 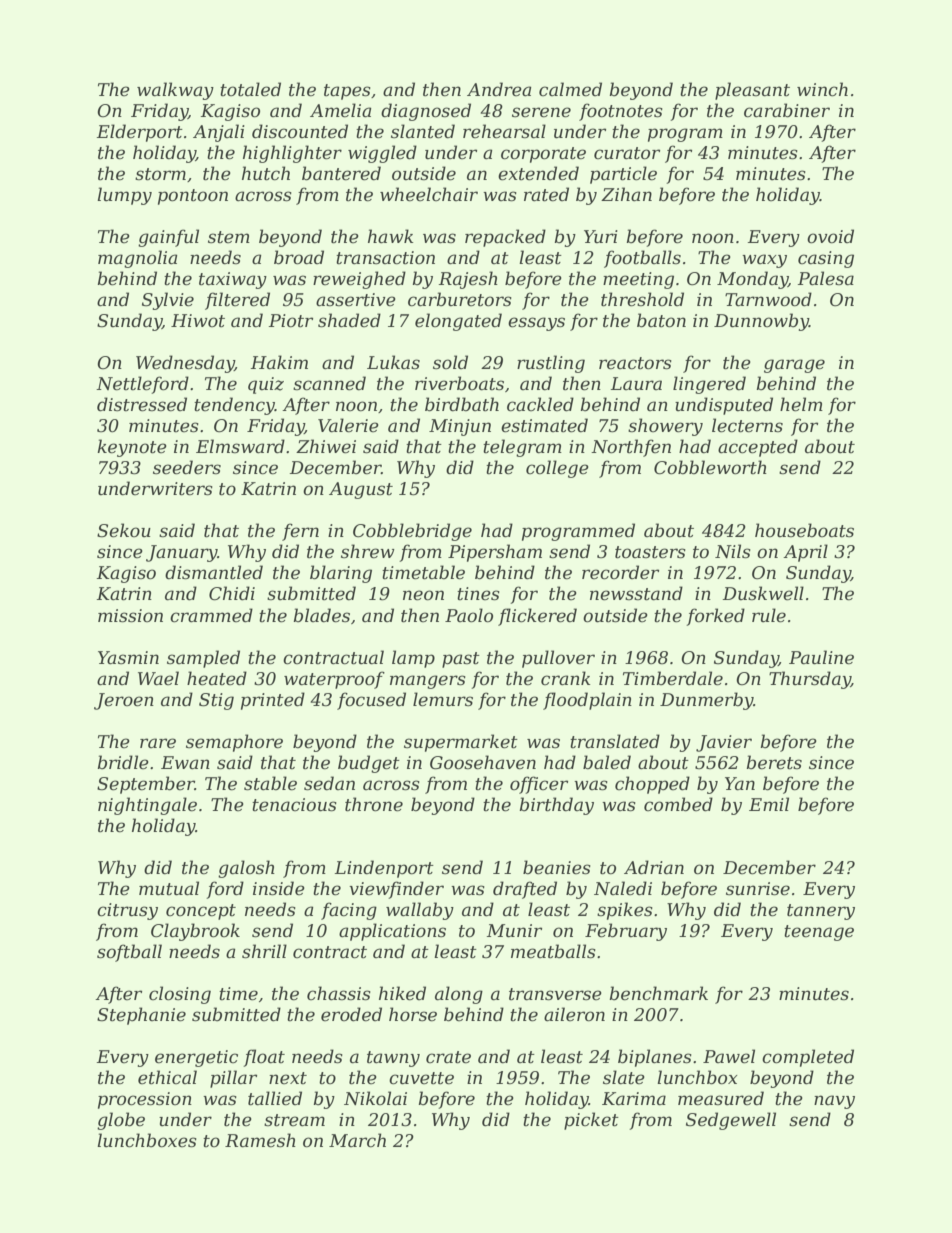 I want to click on shrew, so click(x=368, y=551).
